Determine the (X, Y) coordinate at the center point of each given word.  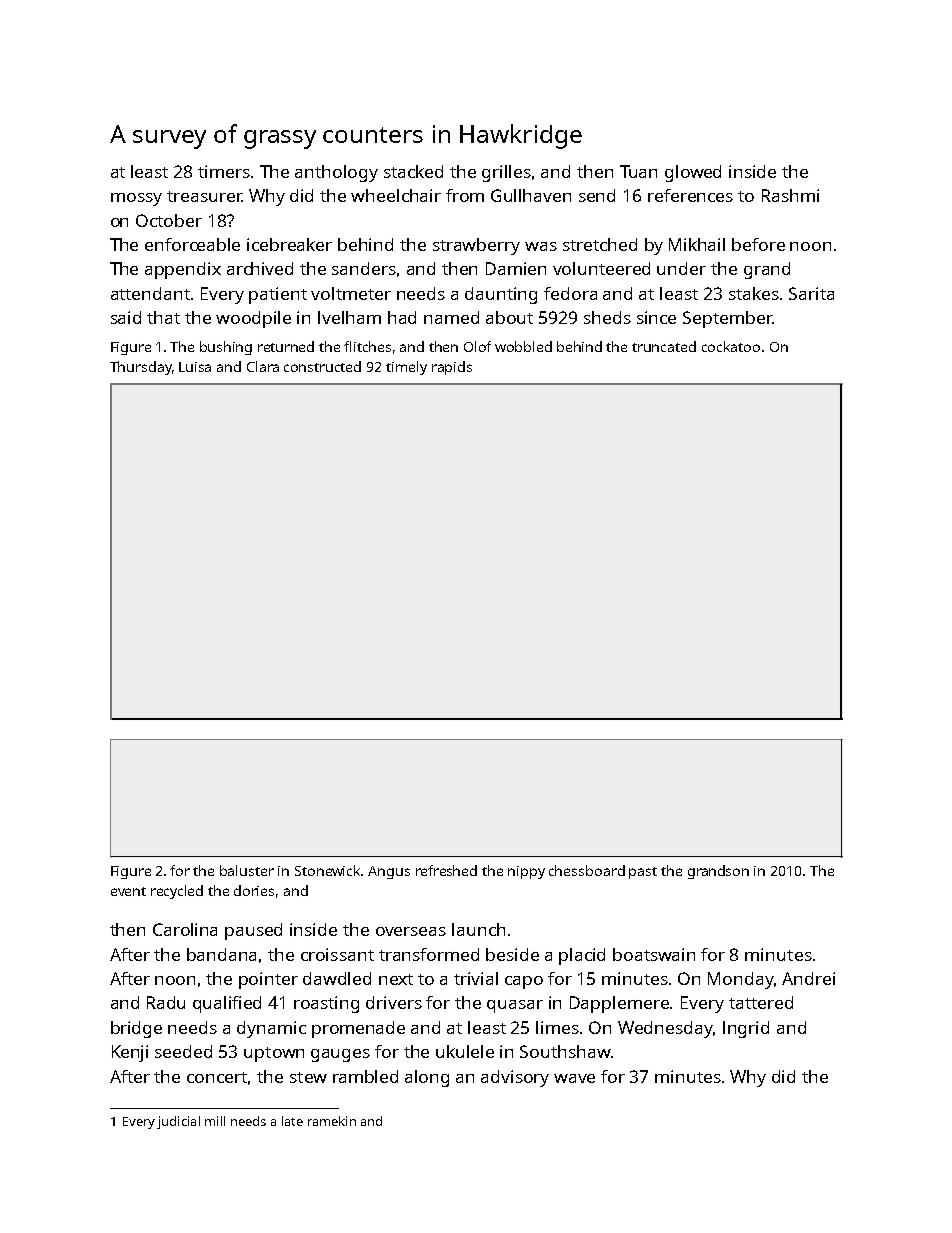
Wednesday (665, 1029)
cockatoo (731, 346)
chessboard (587, 870)
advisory (515, 1078)
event (128, 891)
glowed (693, 173)
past (643, 873)
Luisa (195, 367)
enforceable (192, 244)
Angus (389, 872)
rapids (452, 368)
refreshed (446, 870)
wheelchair (396, 195)
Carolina (185, 929)
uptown (274, 1054)
